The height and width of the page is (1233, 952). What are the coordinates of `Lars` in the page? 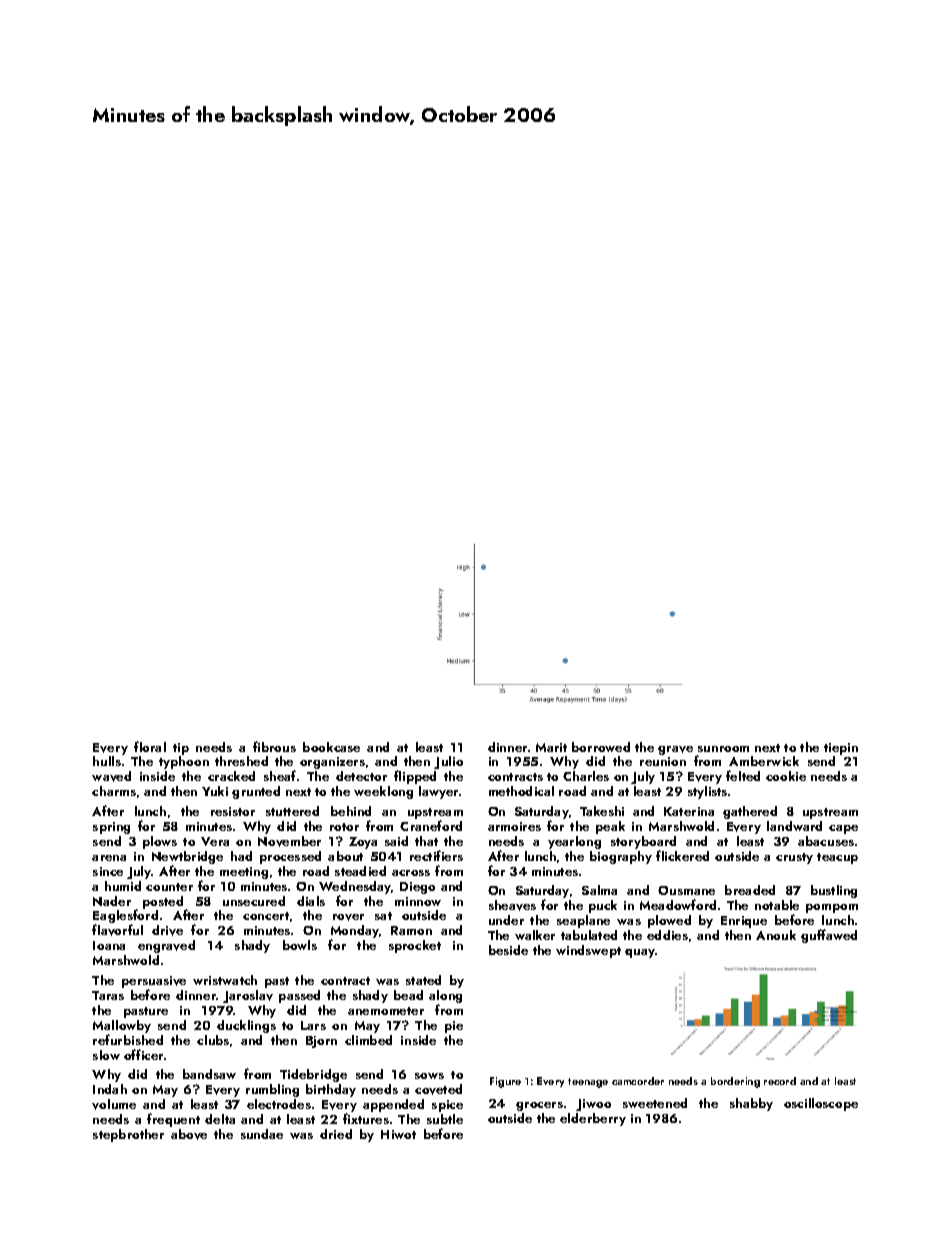 It's located at (313, 1025).
